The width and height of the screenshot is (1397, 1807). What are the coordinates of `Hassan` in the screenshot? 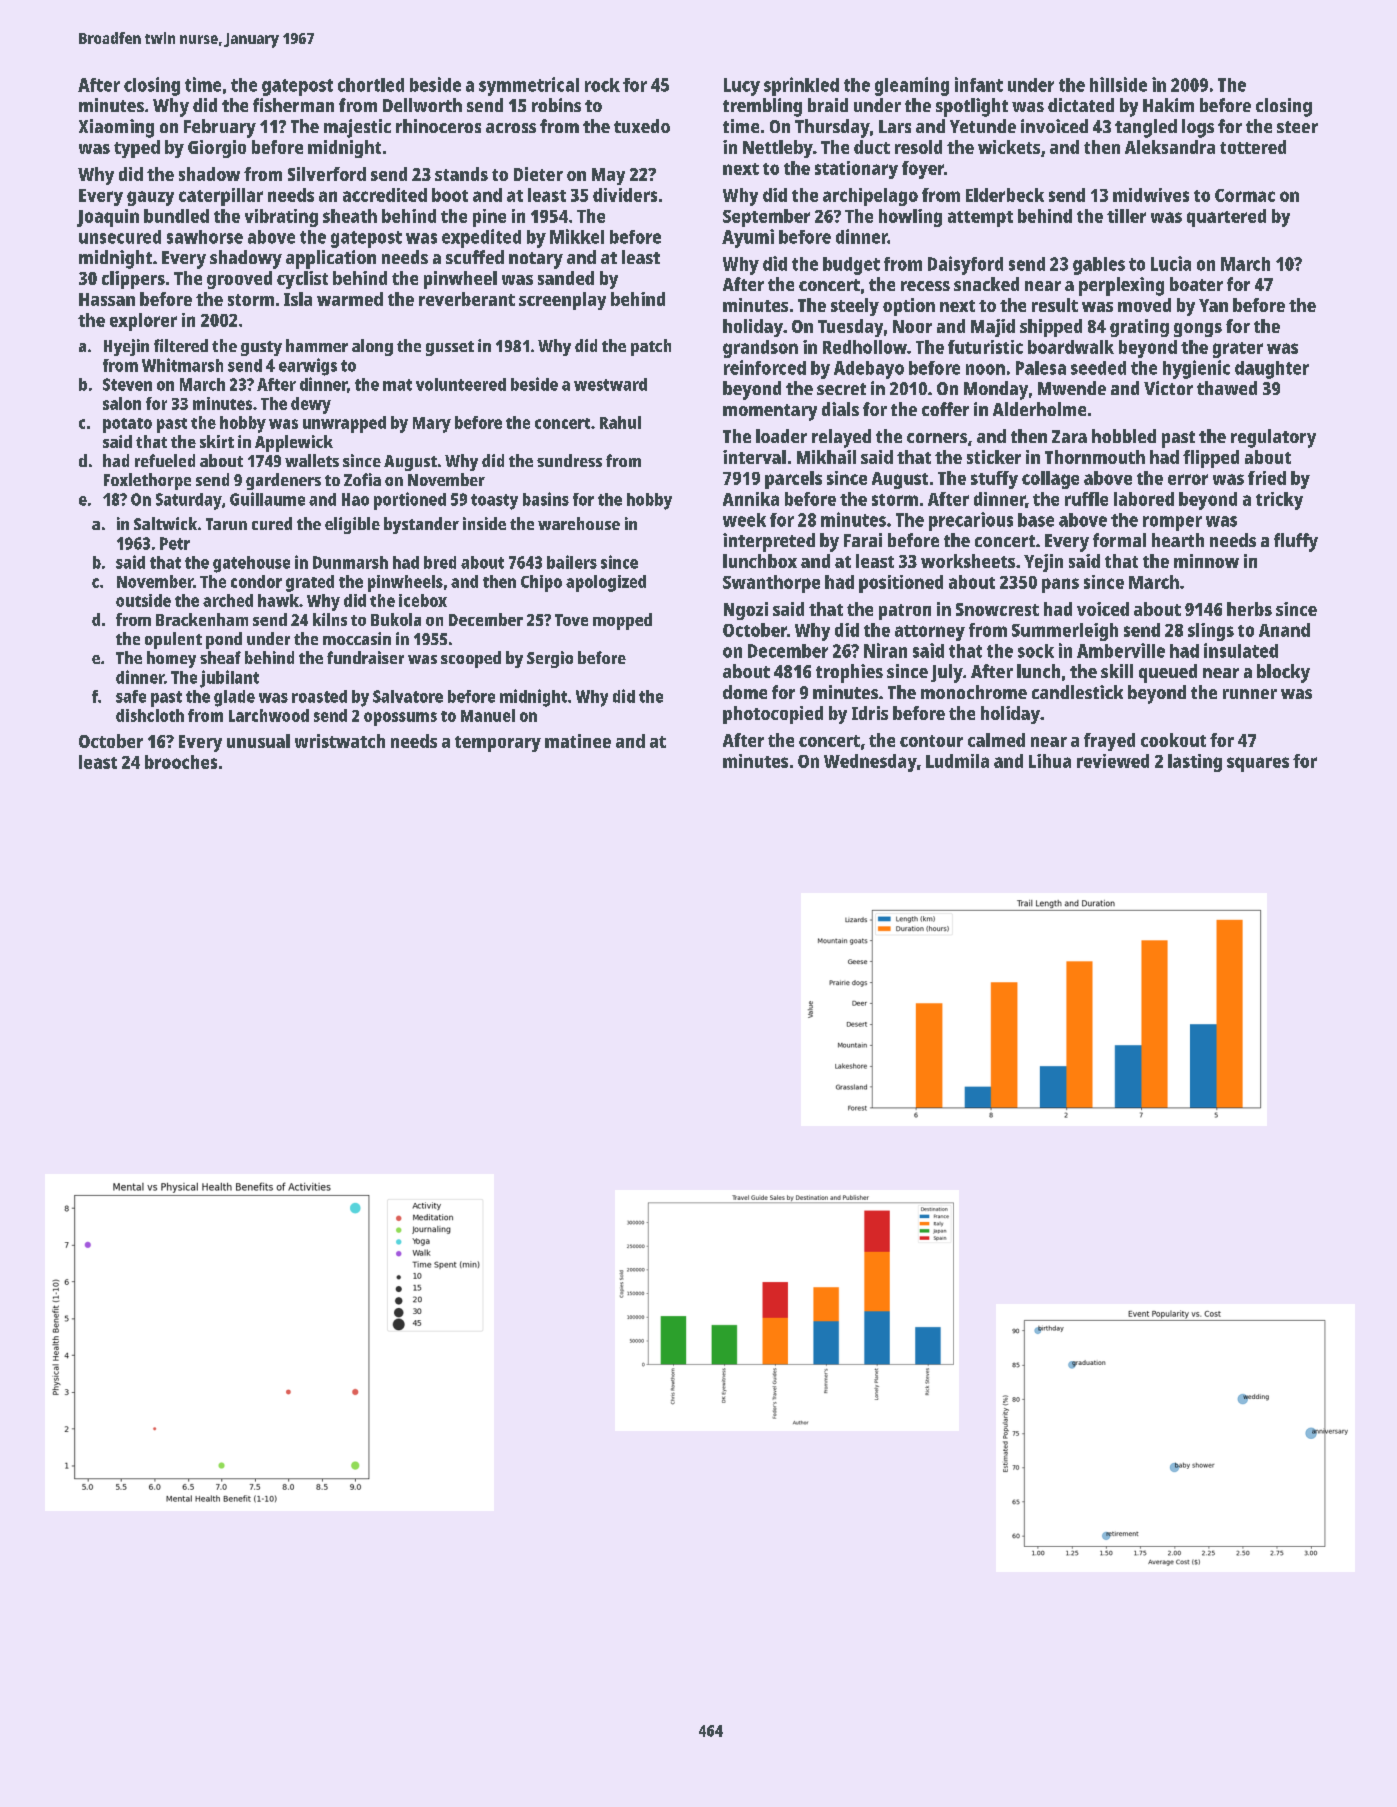 It's located at (107, 299).
